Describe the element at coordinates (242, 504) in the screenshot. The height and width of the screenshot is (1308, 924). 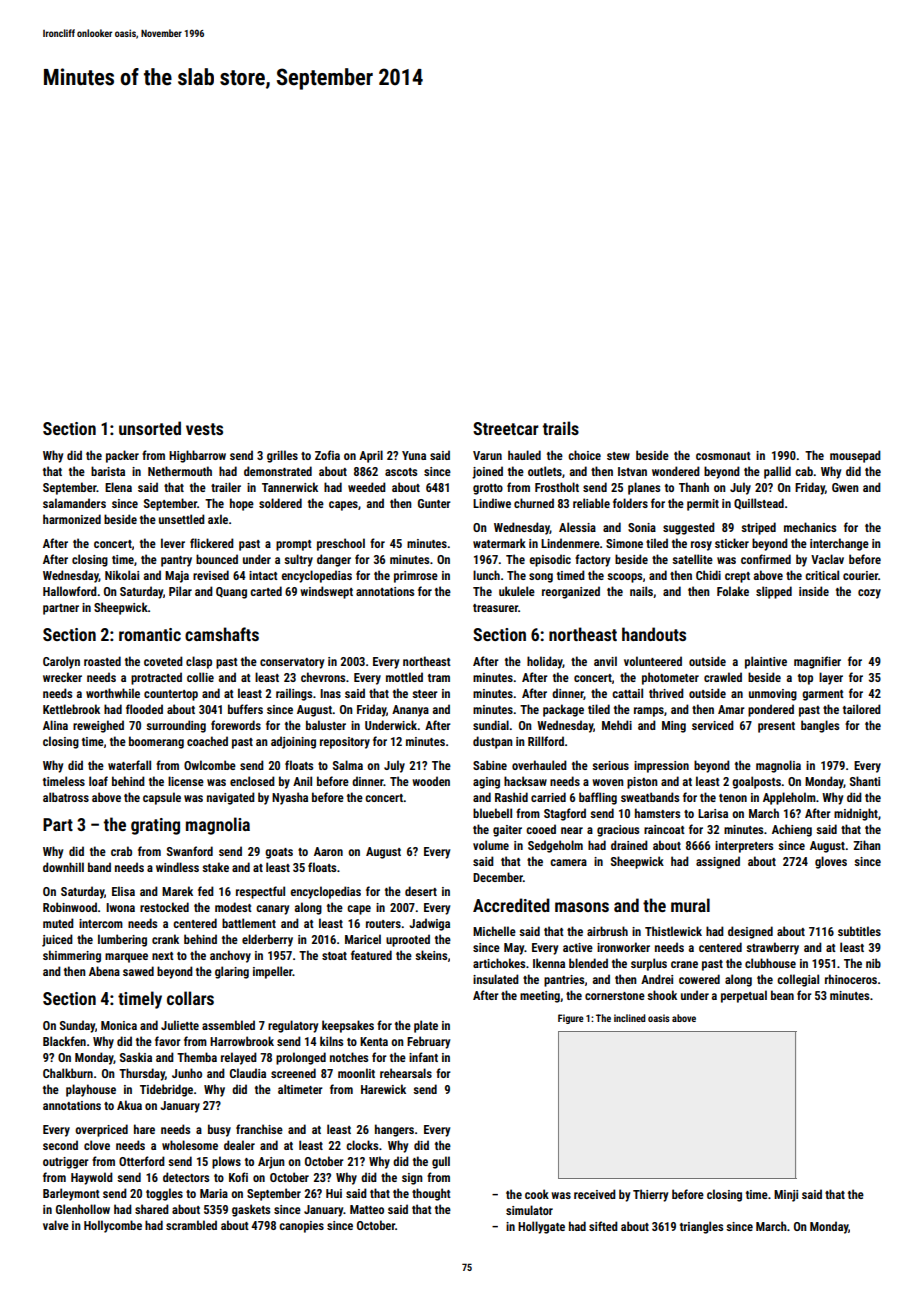
I see `hope` at that location.
